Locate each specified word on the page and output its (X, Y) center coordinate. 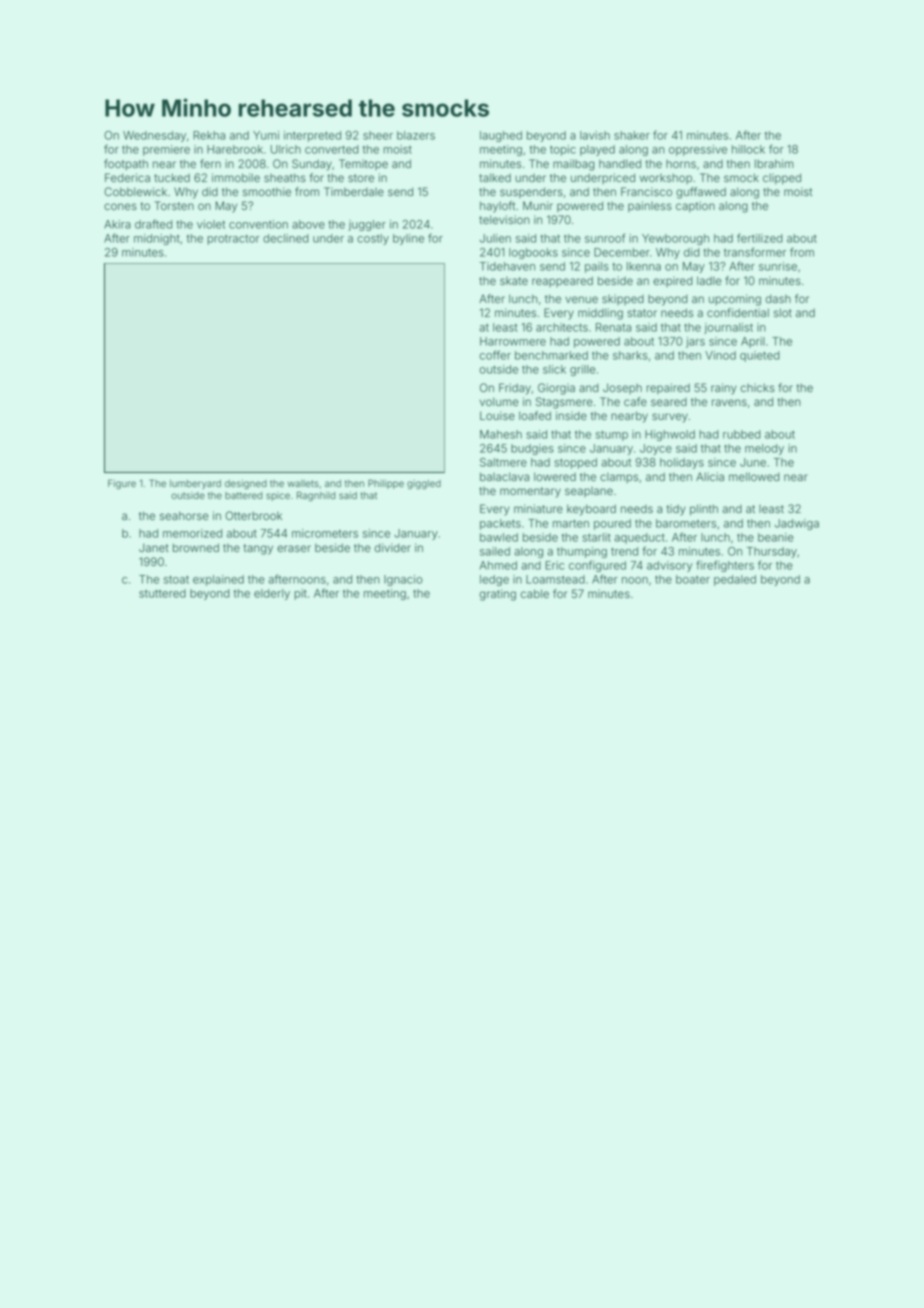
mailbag (574, 165)
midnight (157, 239)
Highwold (670, 435)
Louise (497, 415)
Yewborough (675, 239)
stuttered (162, 593)
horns (681, 164)
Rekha (209, 135)
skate (514, 281)
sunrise (778, 266)
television (504, 220)
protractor (233, 239)
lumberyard (195, 484)
